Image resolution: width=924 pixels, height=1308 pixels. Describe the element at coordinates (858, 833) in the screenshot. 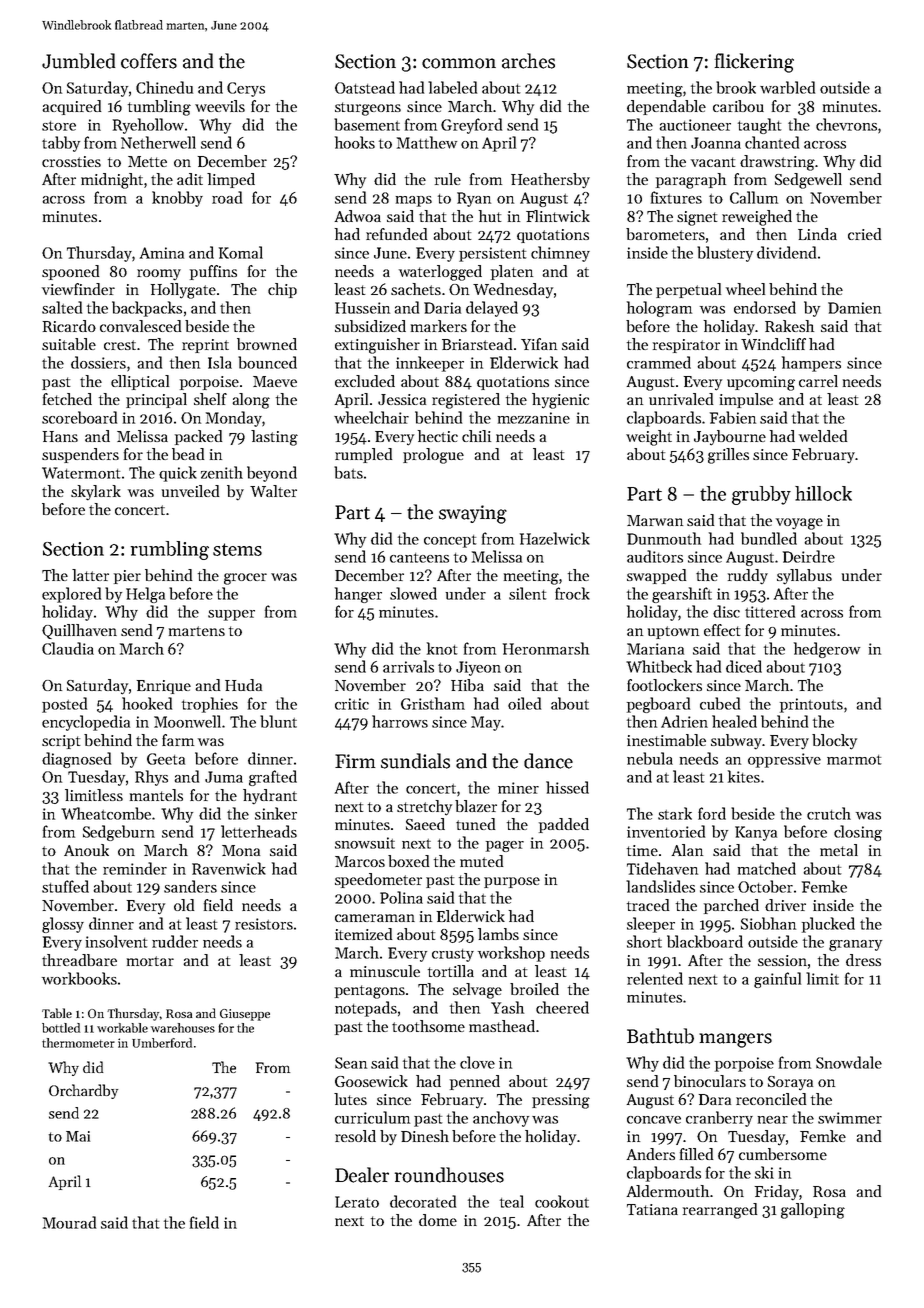

I see `closing` at that location.
